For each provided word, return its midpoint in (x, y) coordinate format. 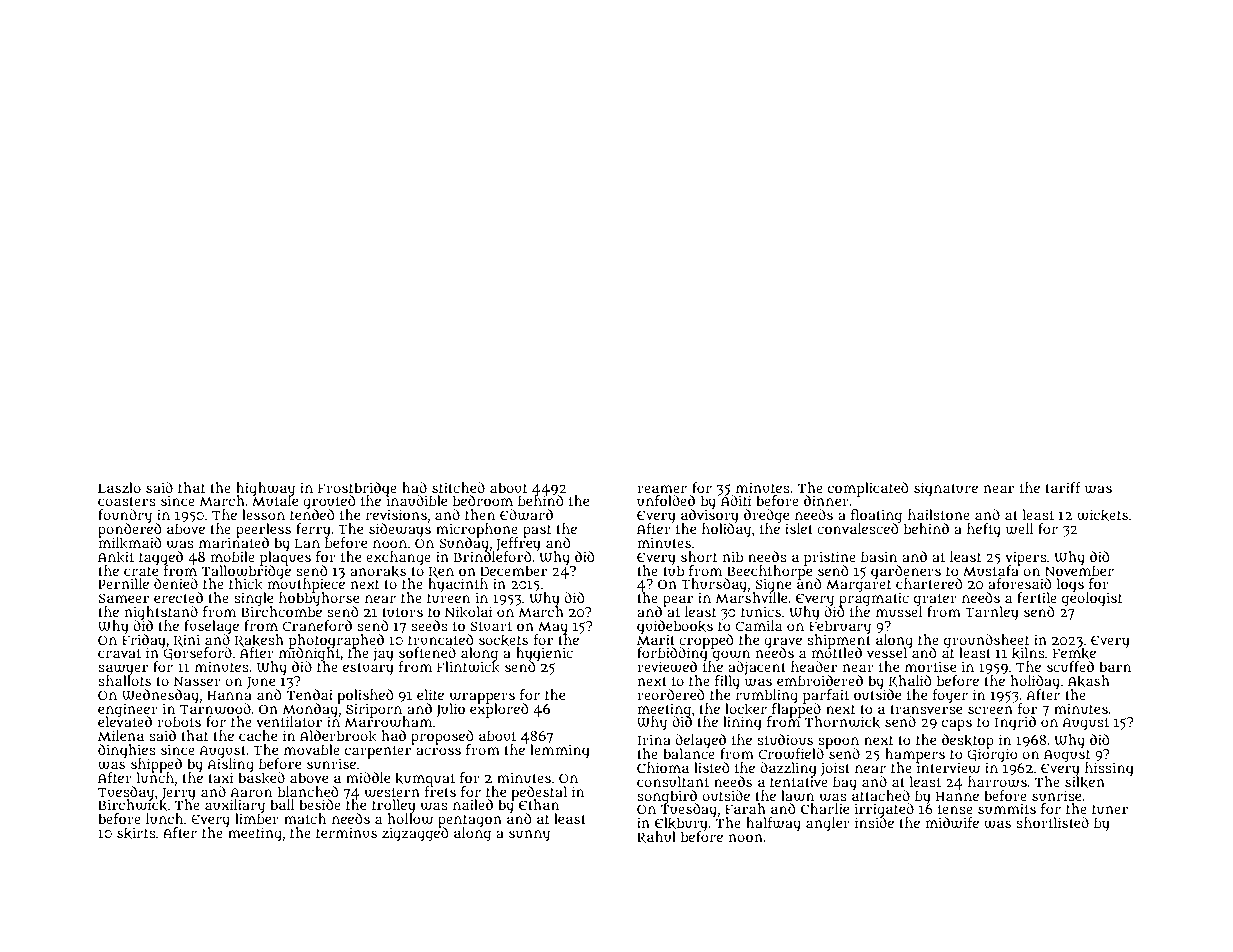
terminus (346, 832)
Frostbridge (357, 489)
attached (881, 795)
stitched (458, 487)
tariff (1063, 487)
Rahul (656, 837)
